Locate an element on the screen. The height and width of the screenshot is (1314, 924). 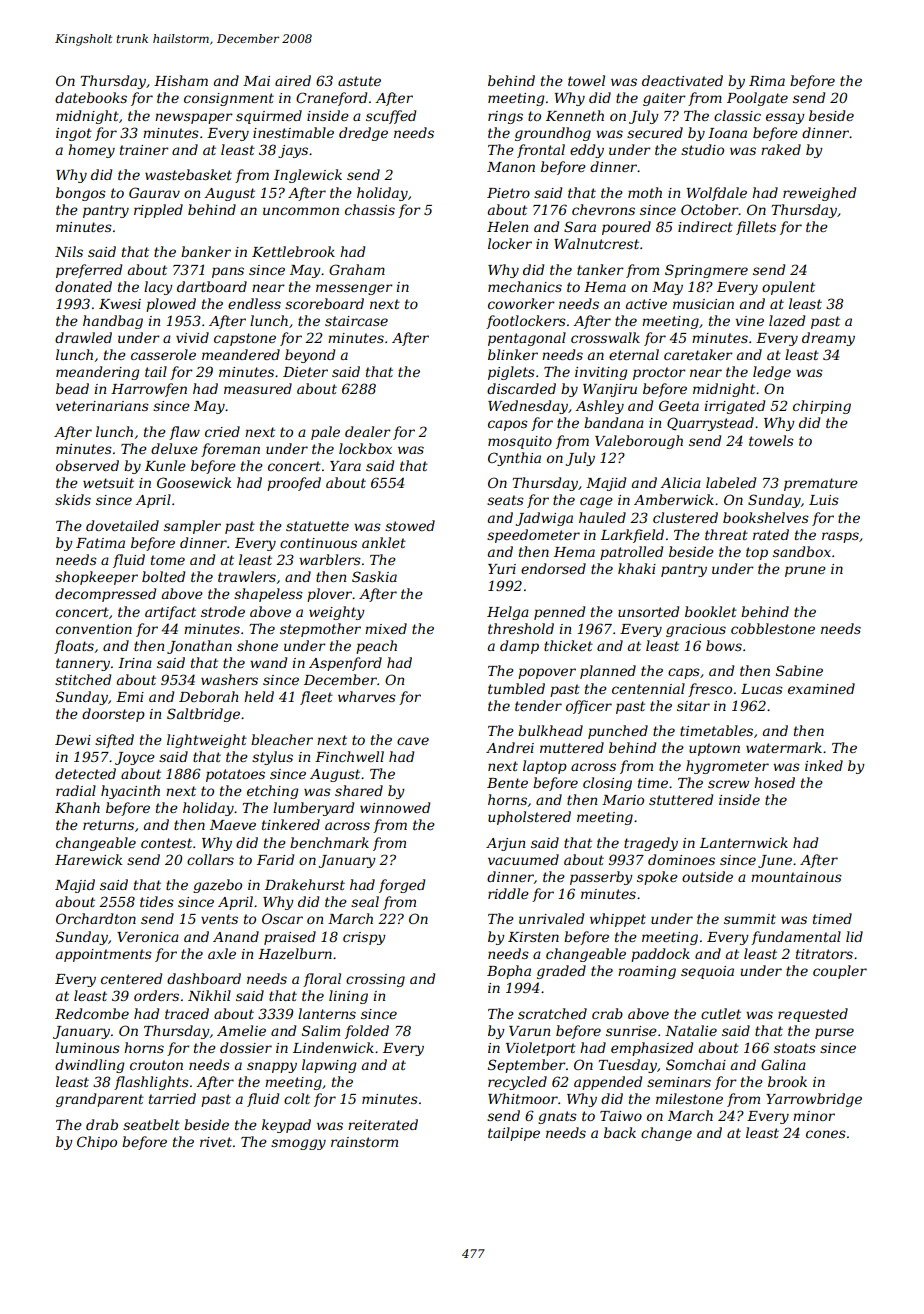
consignment is located at coordinates (229, 99).
